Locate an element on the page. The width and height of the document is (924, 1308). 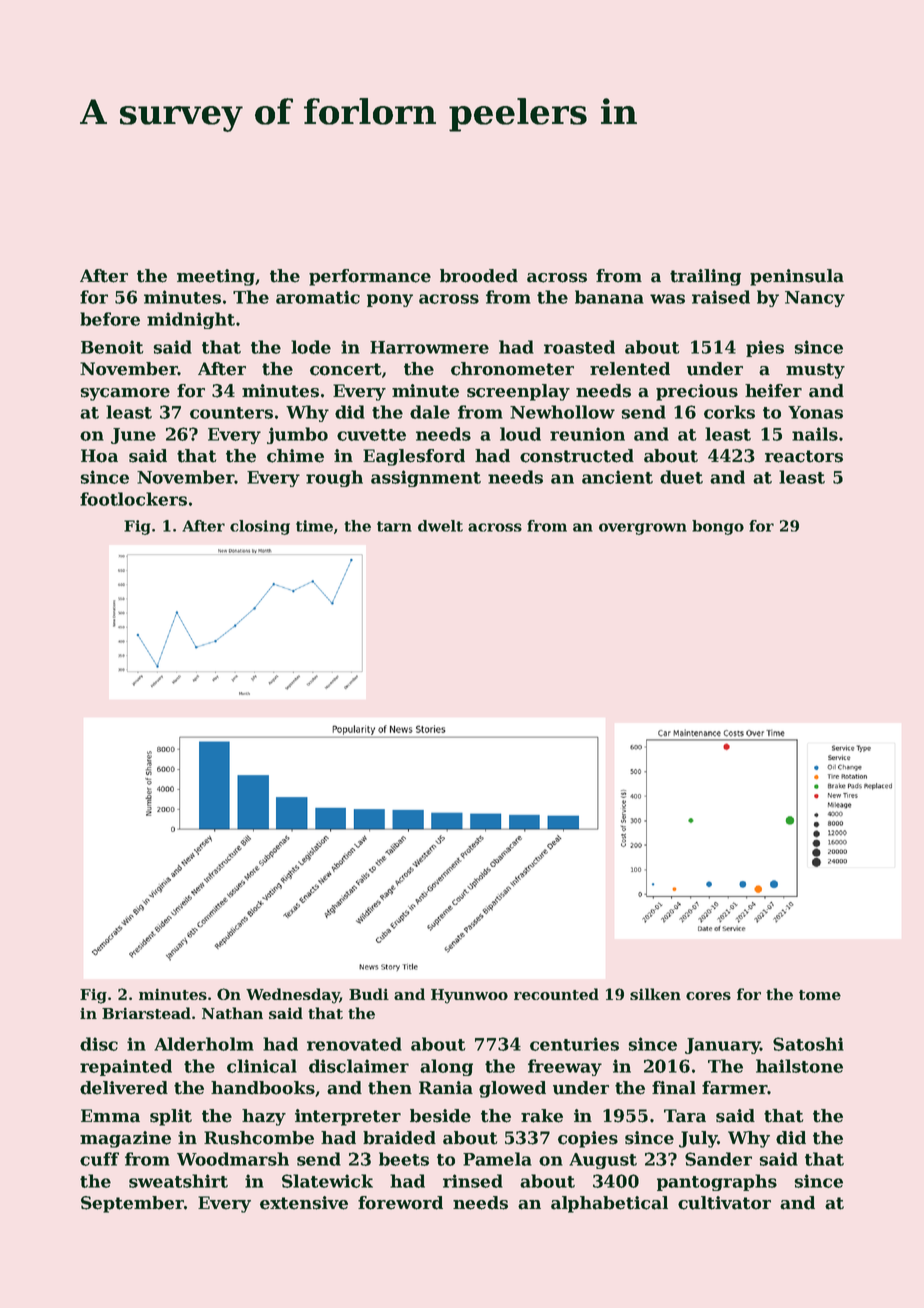
meeting is located at coordinates (216, 277).
